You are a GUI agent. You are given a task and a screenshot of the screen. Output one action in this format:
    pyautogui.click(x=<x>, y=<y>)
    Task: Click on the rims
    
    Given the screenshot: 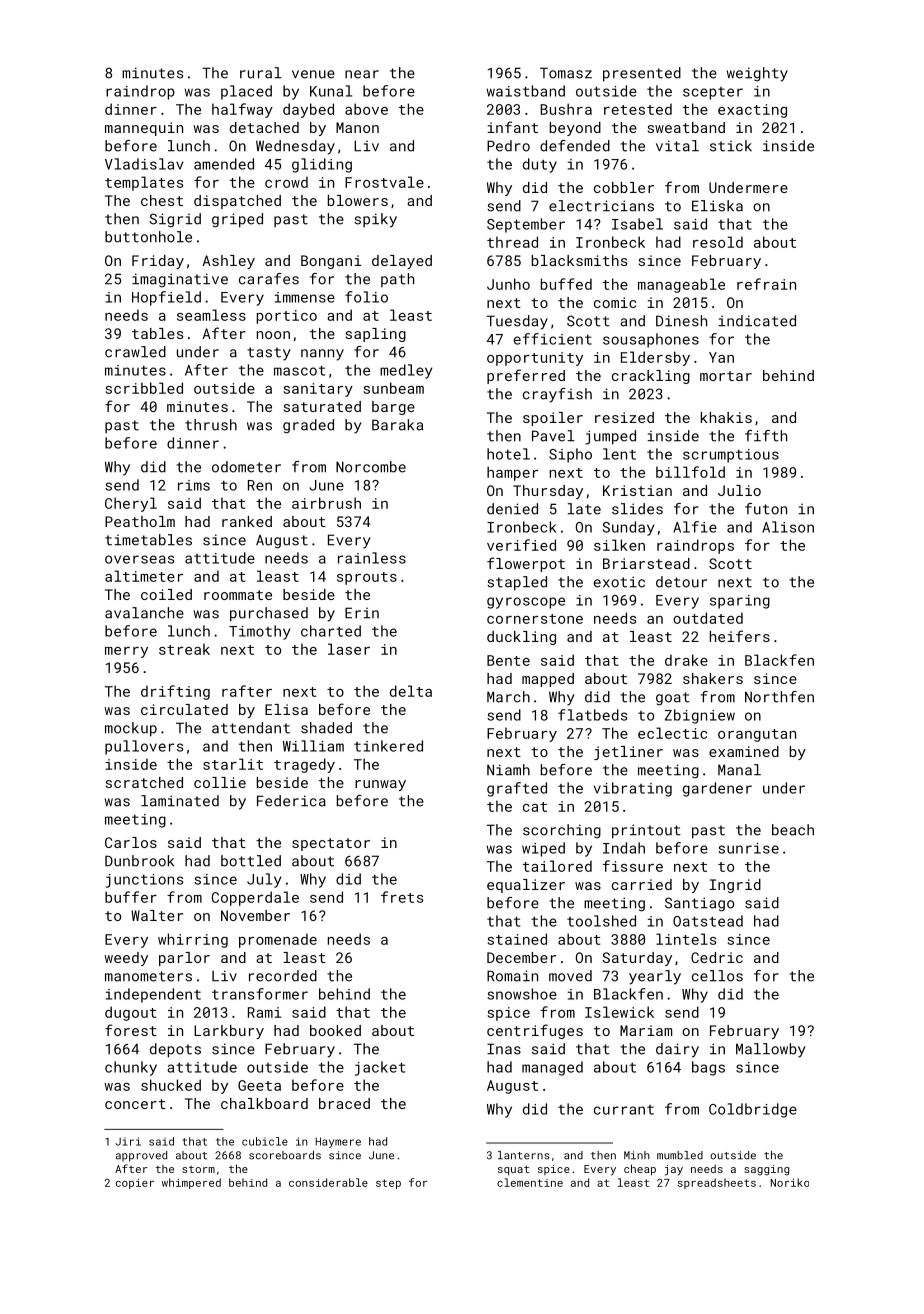 What is the action you would take?
    pyautogui.click(x=194, y=485)
